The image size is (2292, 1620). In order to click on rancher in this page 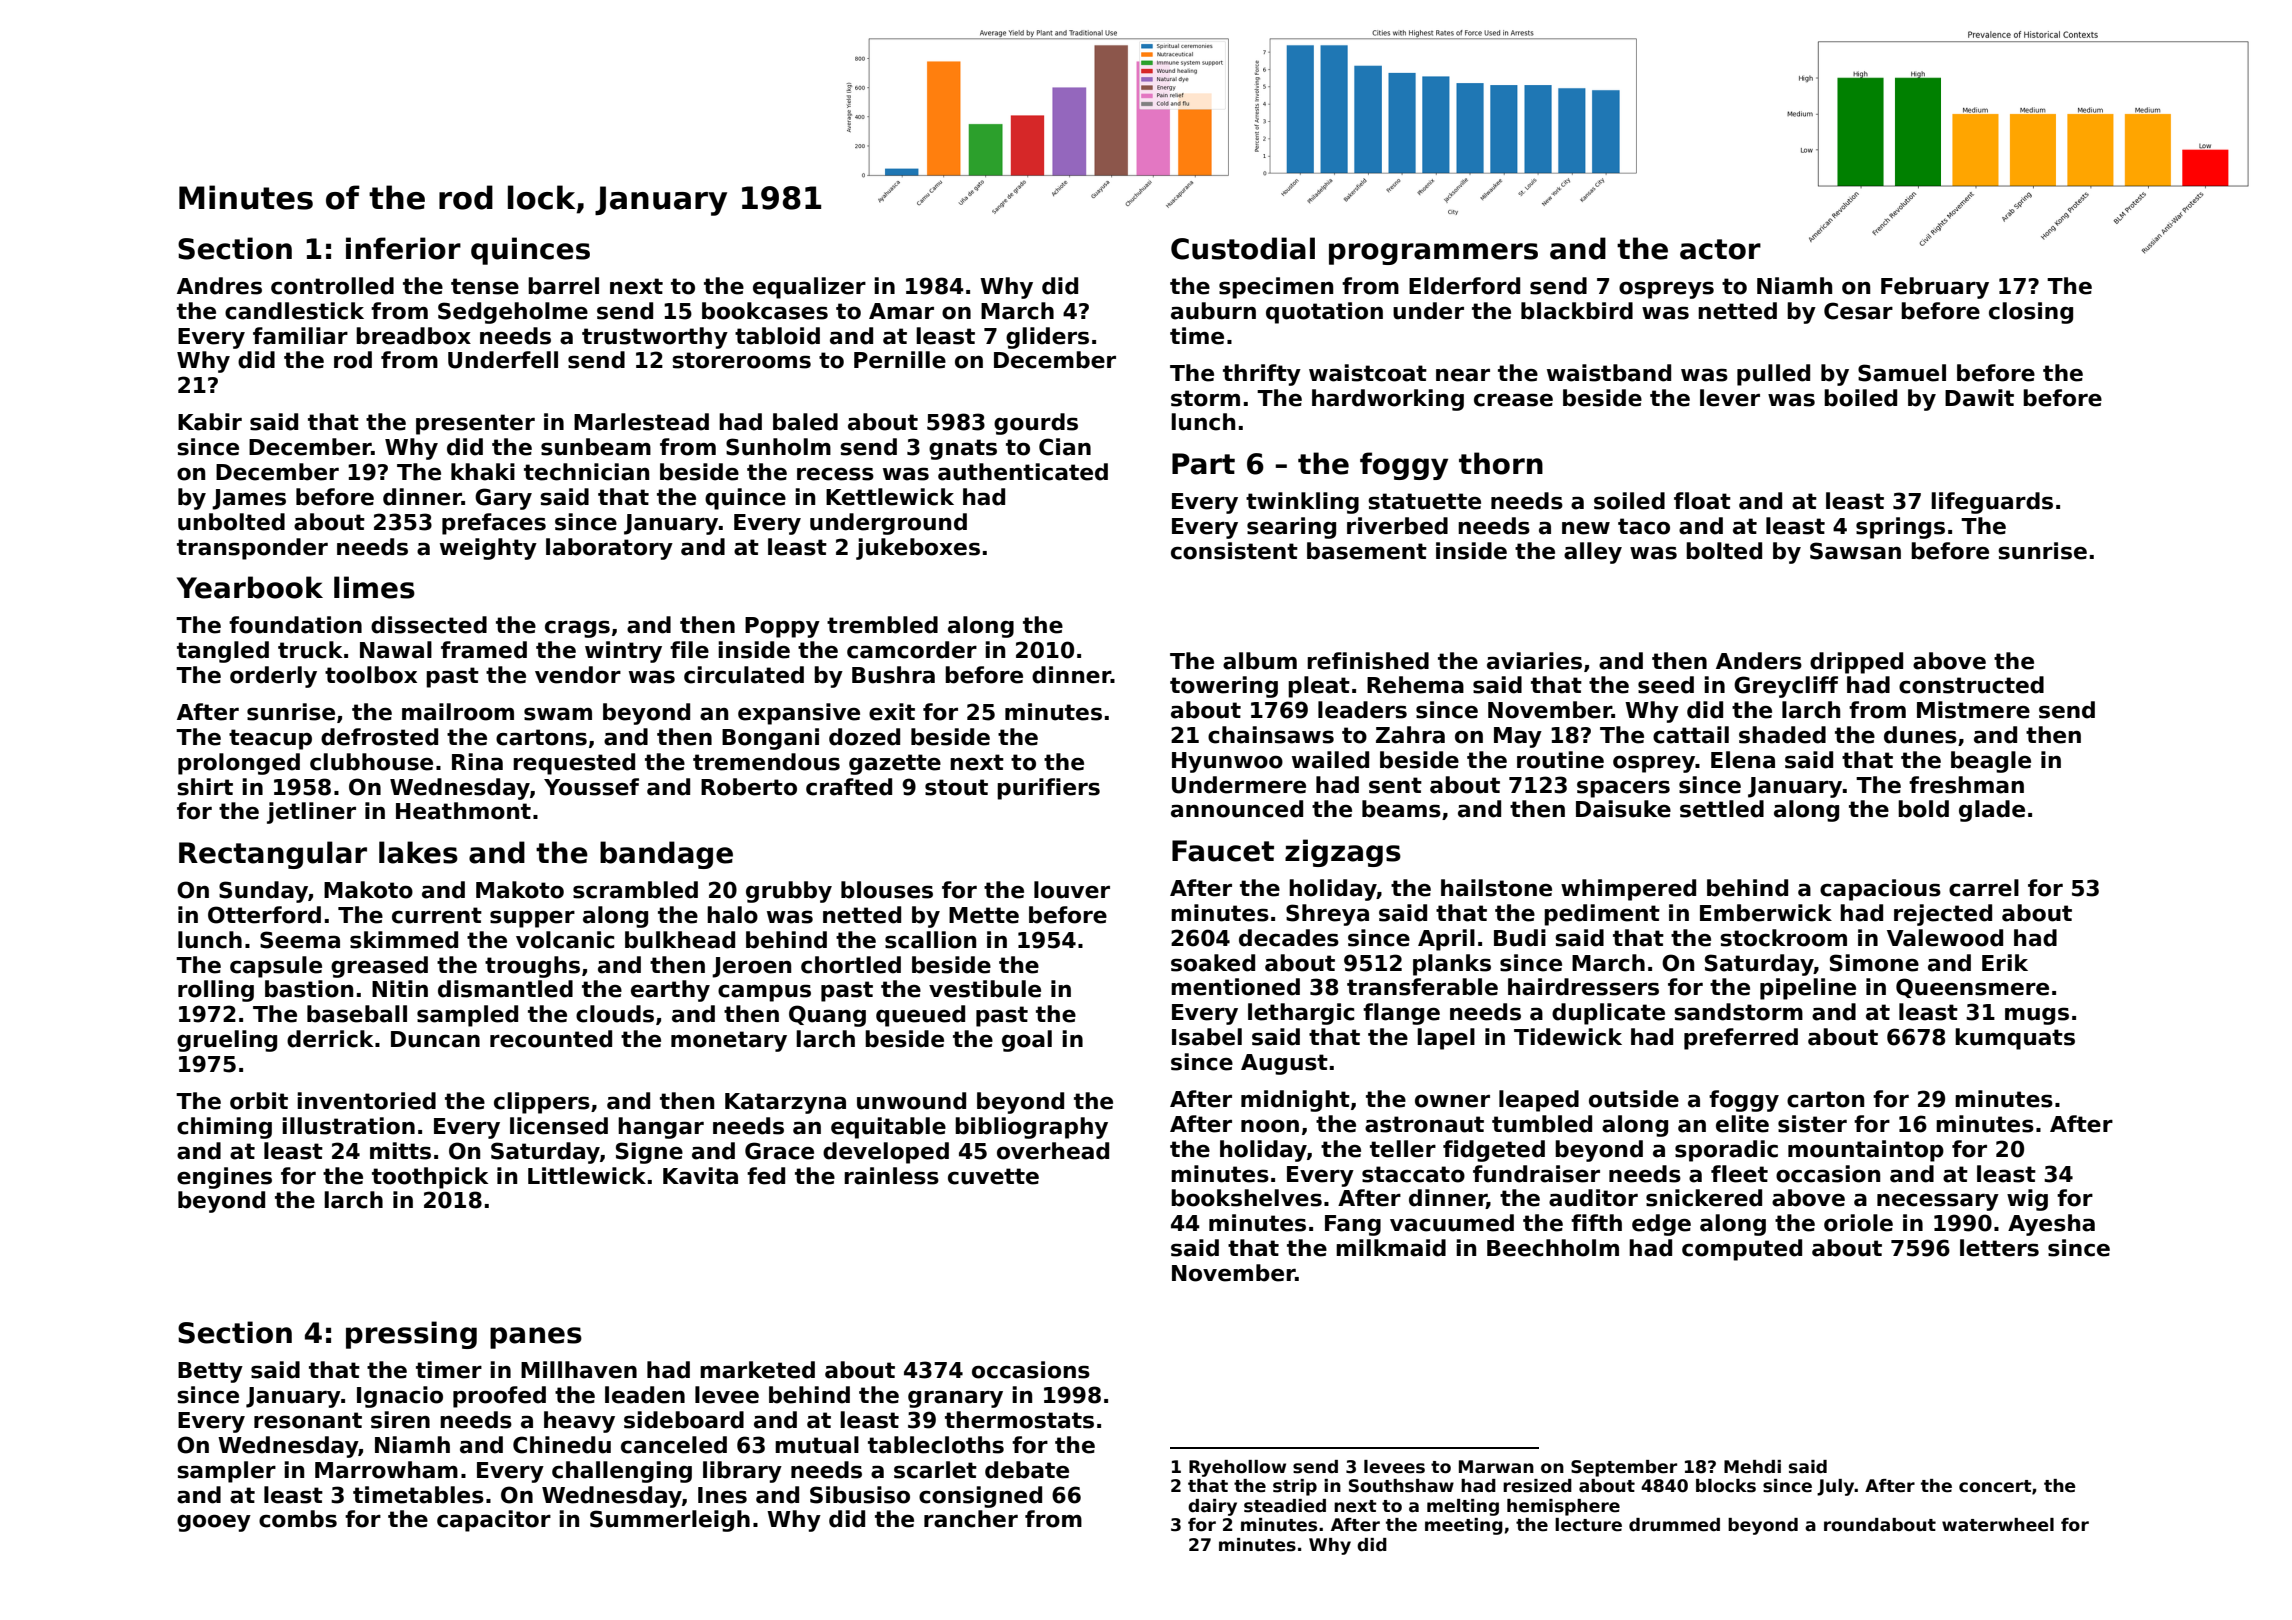, I will do `click(971, 1519)`.
